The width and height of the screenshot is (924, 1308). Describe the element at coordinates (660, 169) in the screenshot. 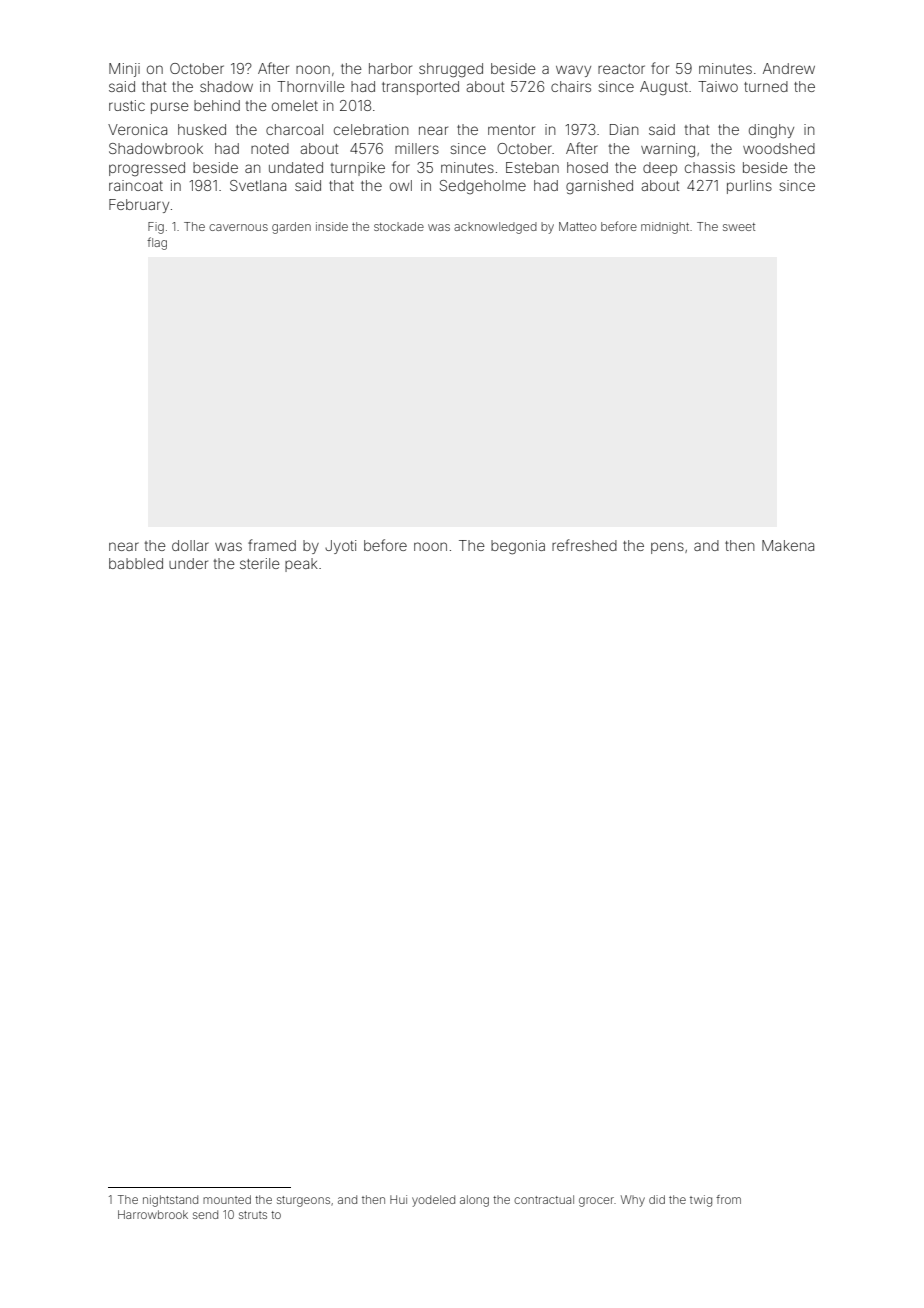

I see `deep` at that location.
